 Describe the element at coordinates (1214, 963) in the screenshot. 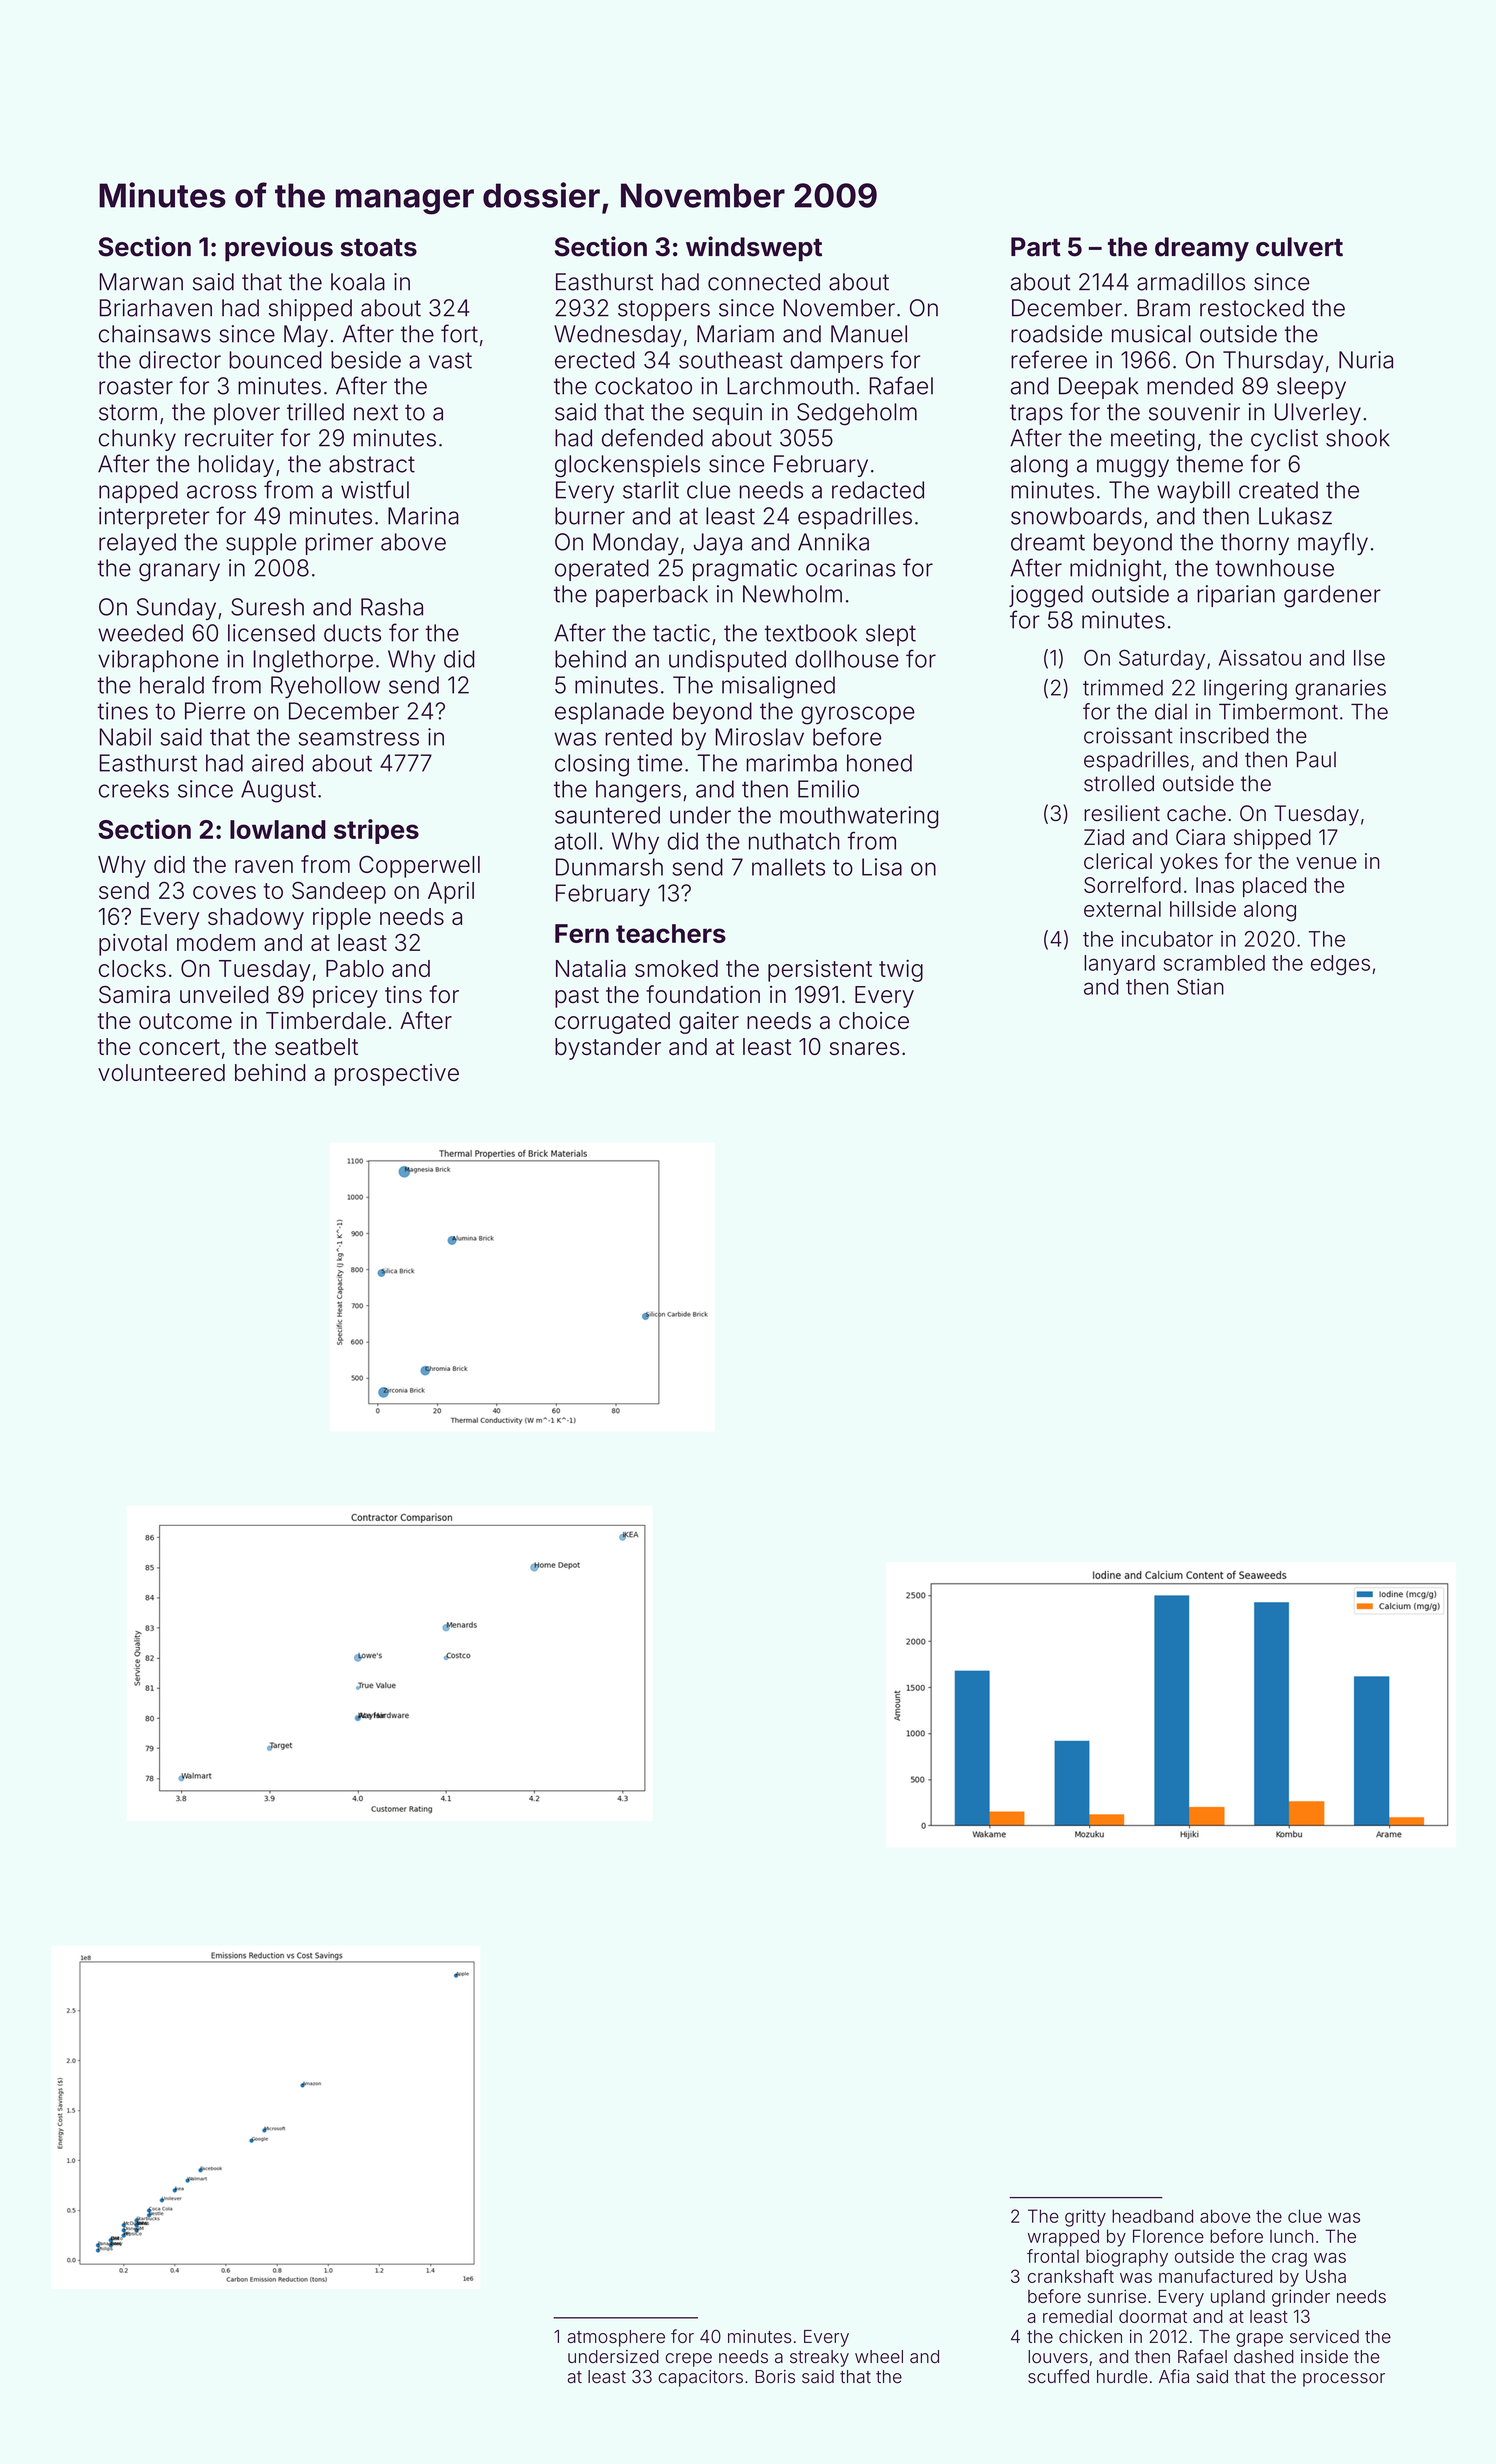

I see `scrambled` at that location.
